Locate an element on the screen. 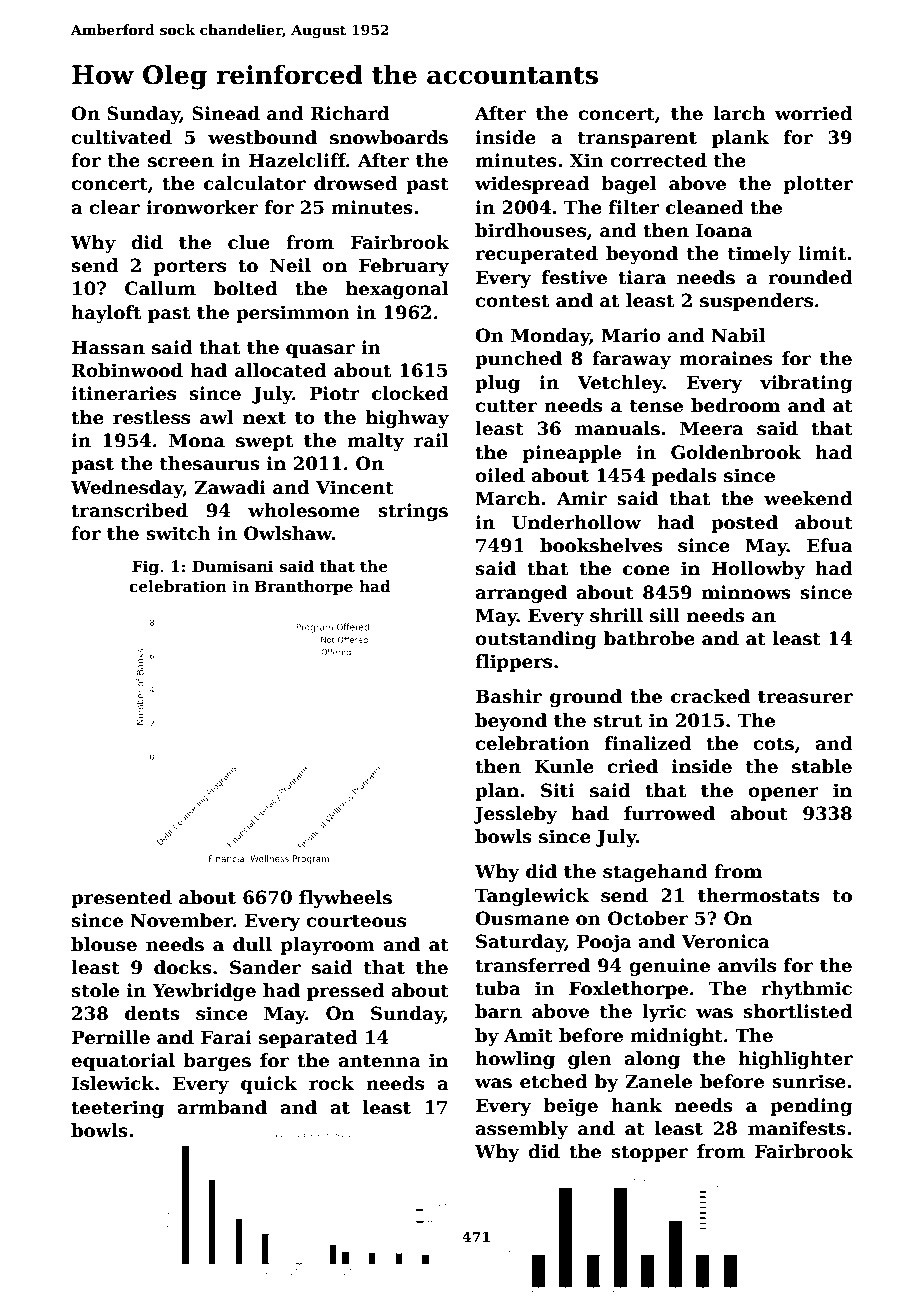  beige is located at coordinates (570, 1107).
